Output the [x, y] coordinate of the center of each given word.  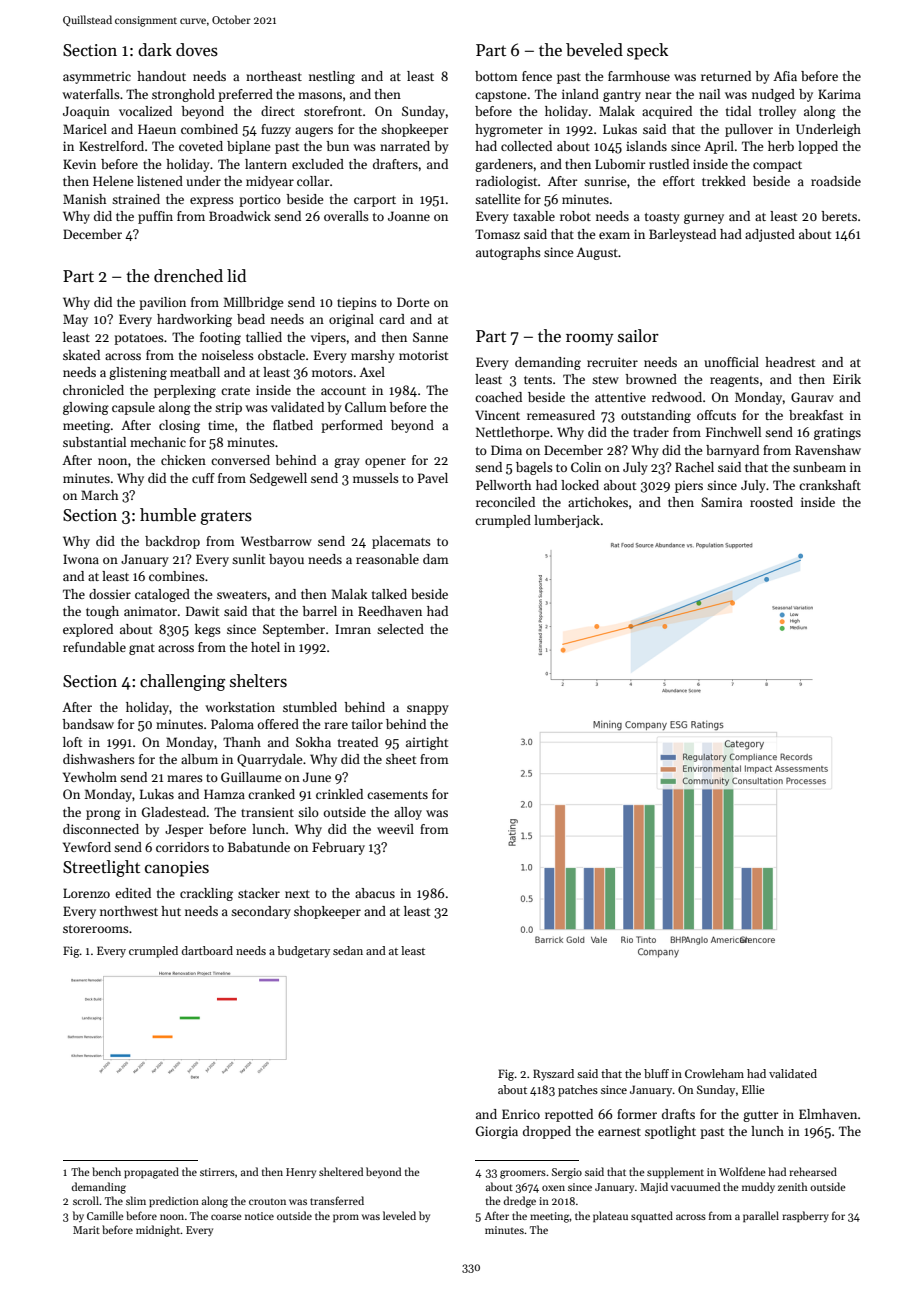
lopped [818, 147]
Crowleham [714, 1073]
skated [81, 355]
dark [155, 50]
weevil [395, 829]
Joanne [409, 216]
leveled [399, 1215]
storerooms [96, 929]
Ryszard [553, 1075]
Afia [785, 76]
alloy [408, 813]
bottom [496, 76]
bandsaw [88, 724]
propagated [151, 1173]
